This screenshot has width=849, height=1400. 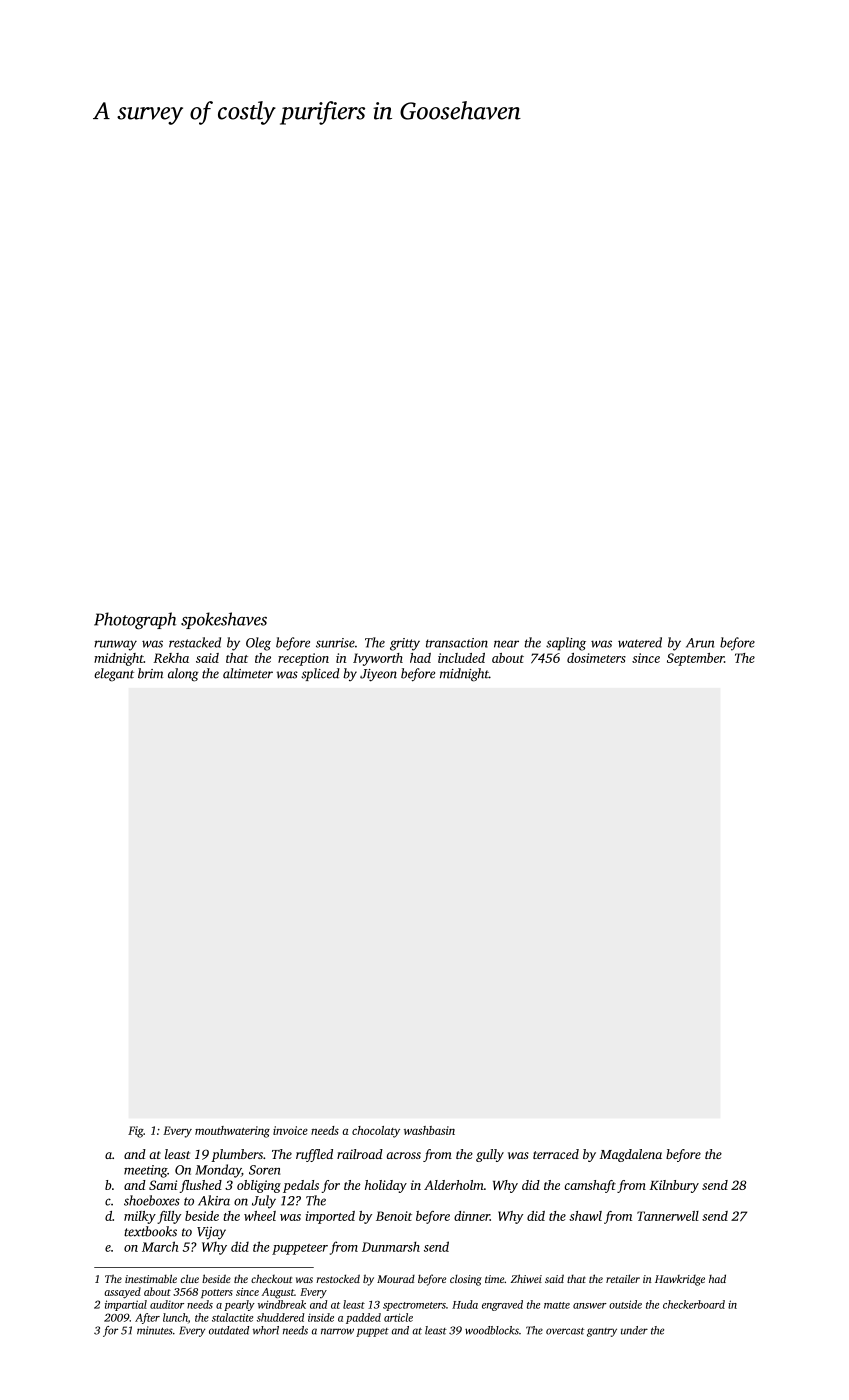 What do you see at coordinates (136, 1132) in the screenshot?
I see `Fig` at bounding box center [136, 1132].
